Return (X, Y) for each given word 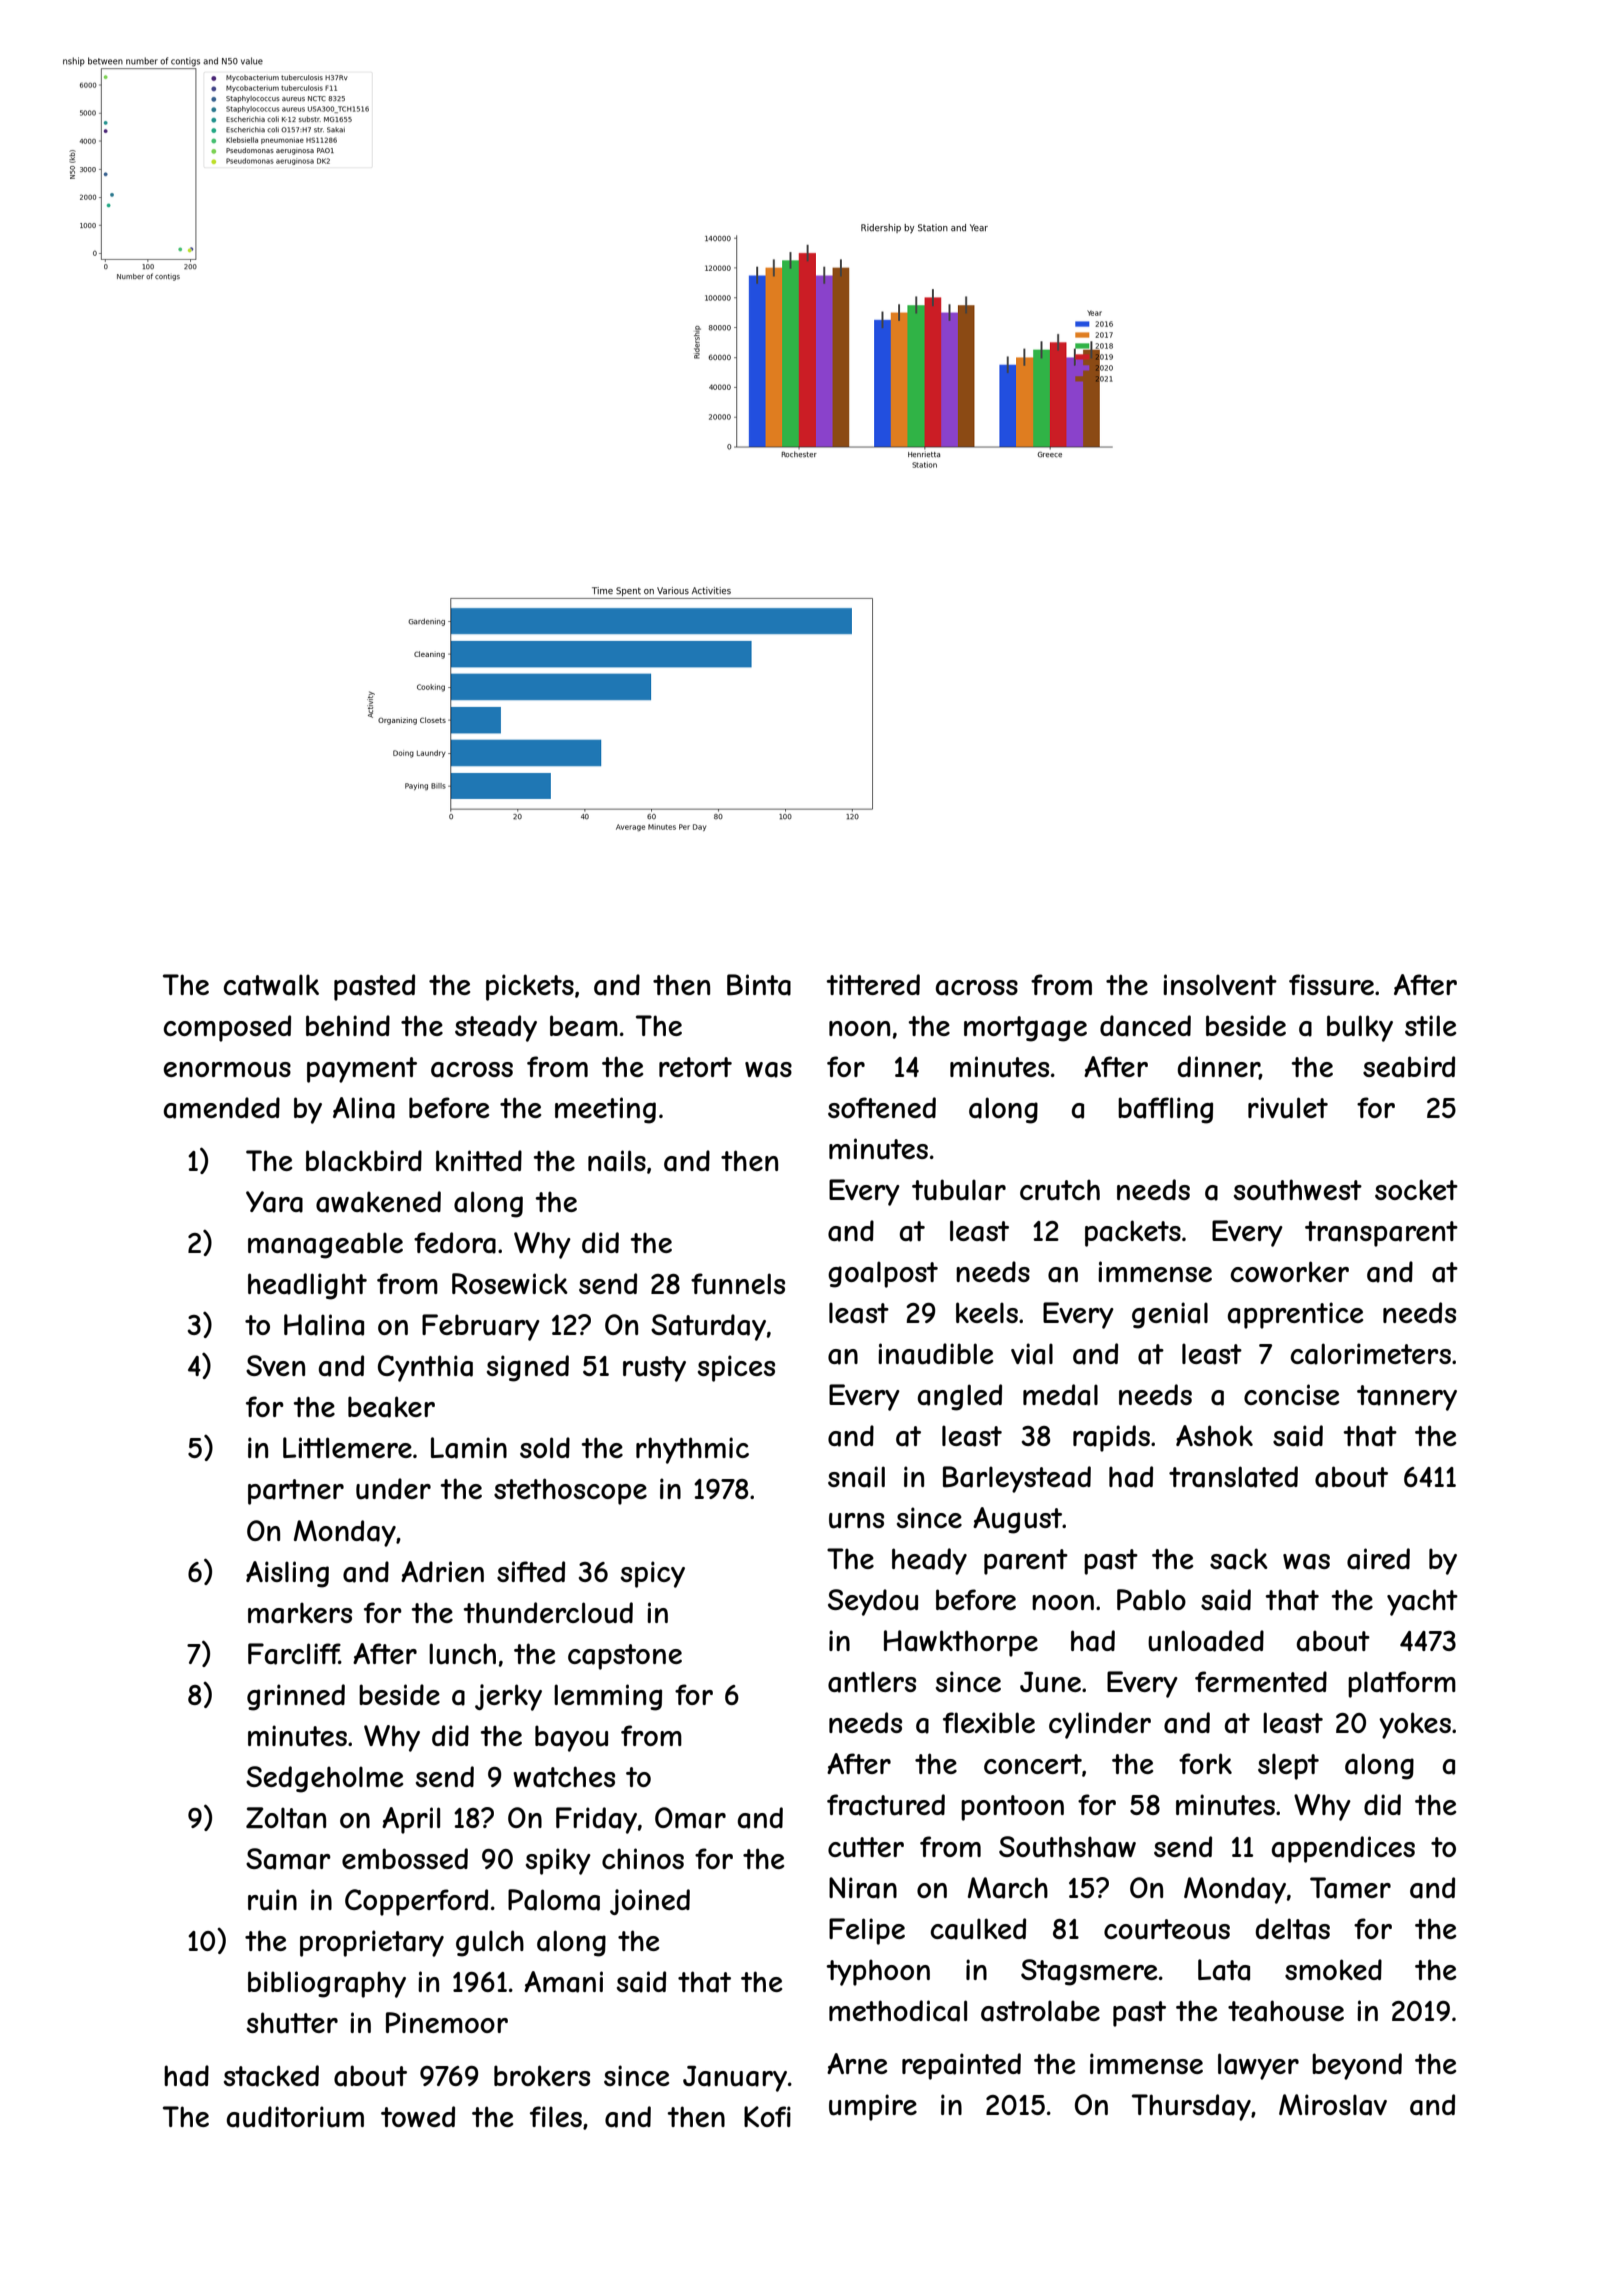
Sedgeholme (324, 1779)
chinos (643, 1858)
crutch (1060, 1190)
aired (1378, 1559)
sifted (531, 1571)
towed (418, 2116)
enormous (227, 1070)
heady (929, 1561)
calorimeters (1370, 1354)
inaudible (935, 1354)
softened (882, 1107)
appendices (1343, 1849)
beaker (391, 1407)
